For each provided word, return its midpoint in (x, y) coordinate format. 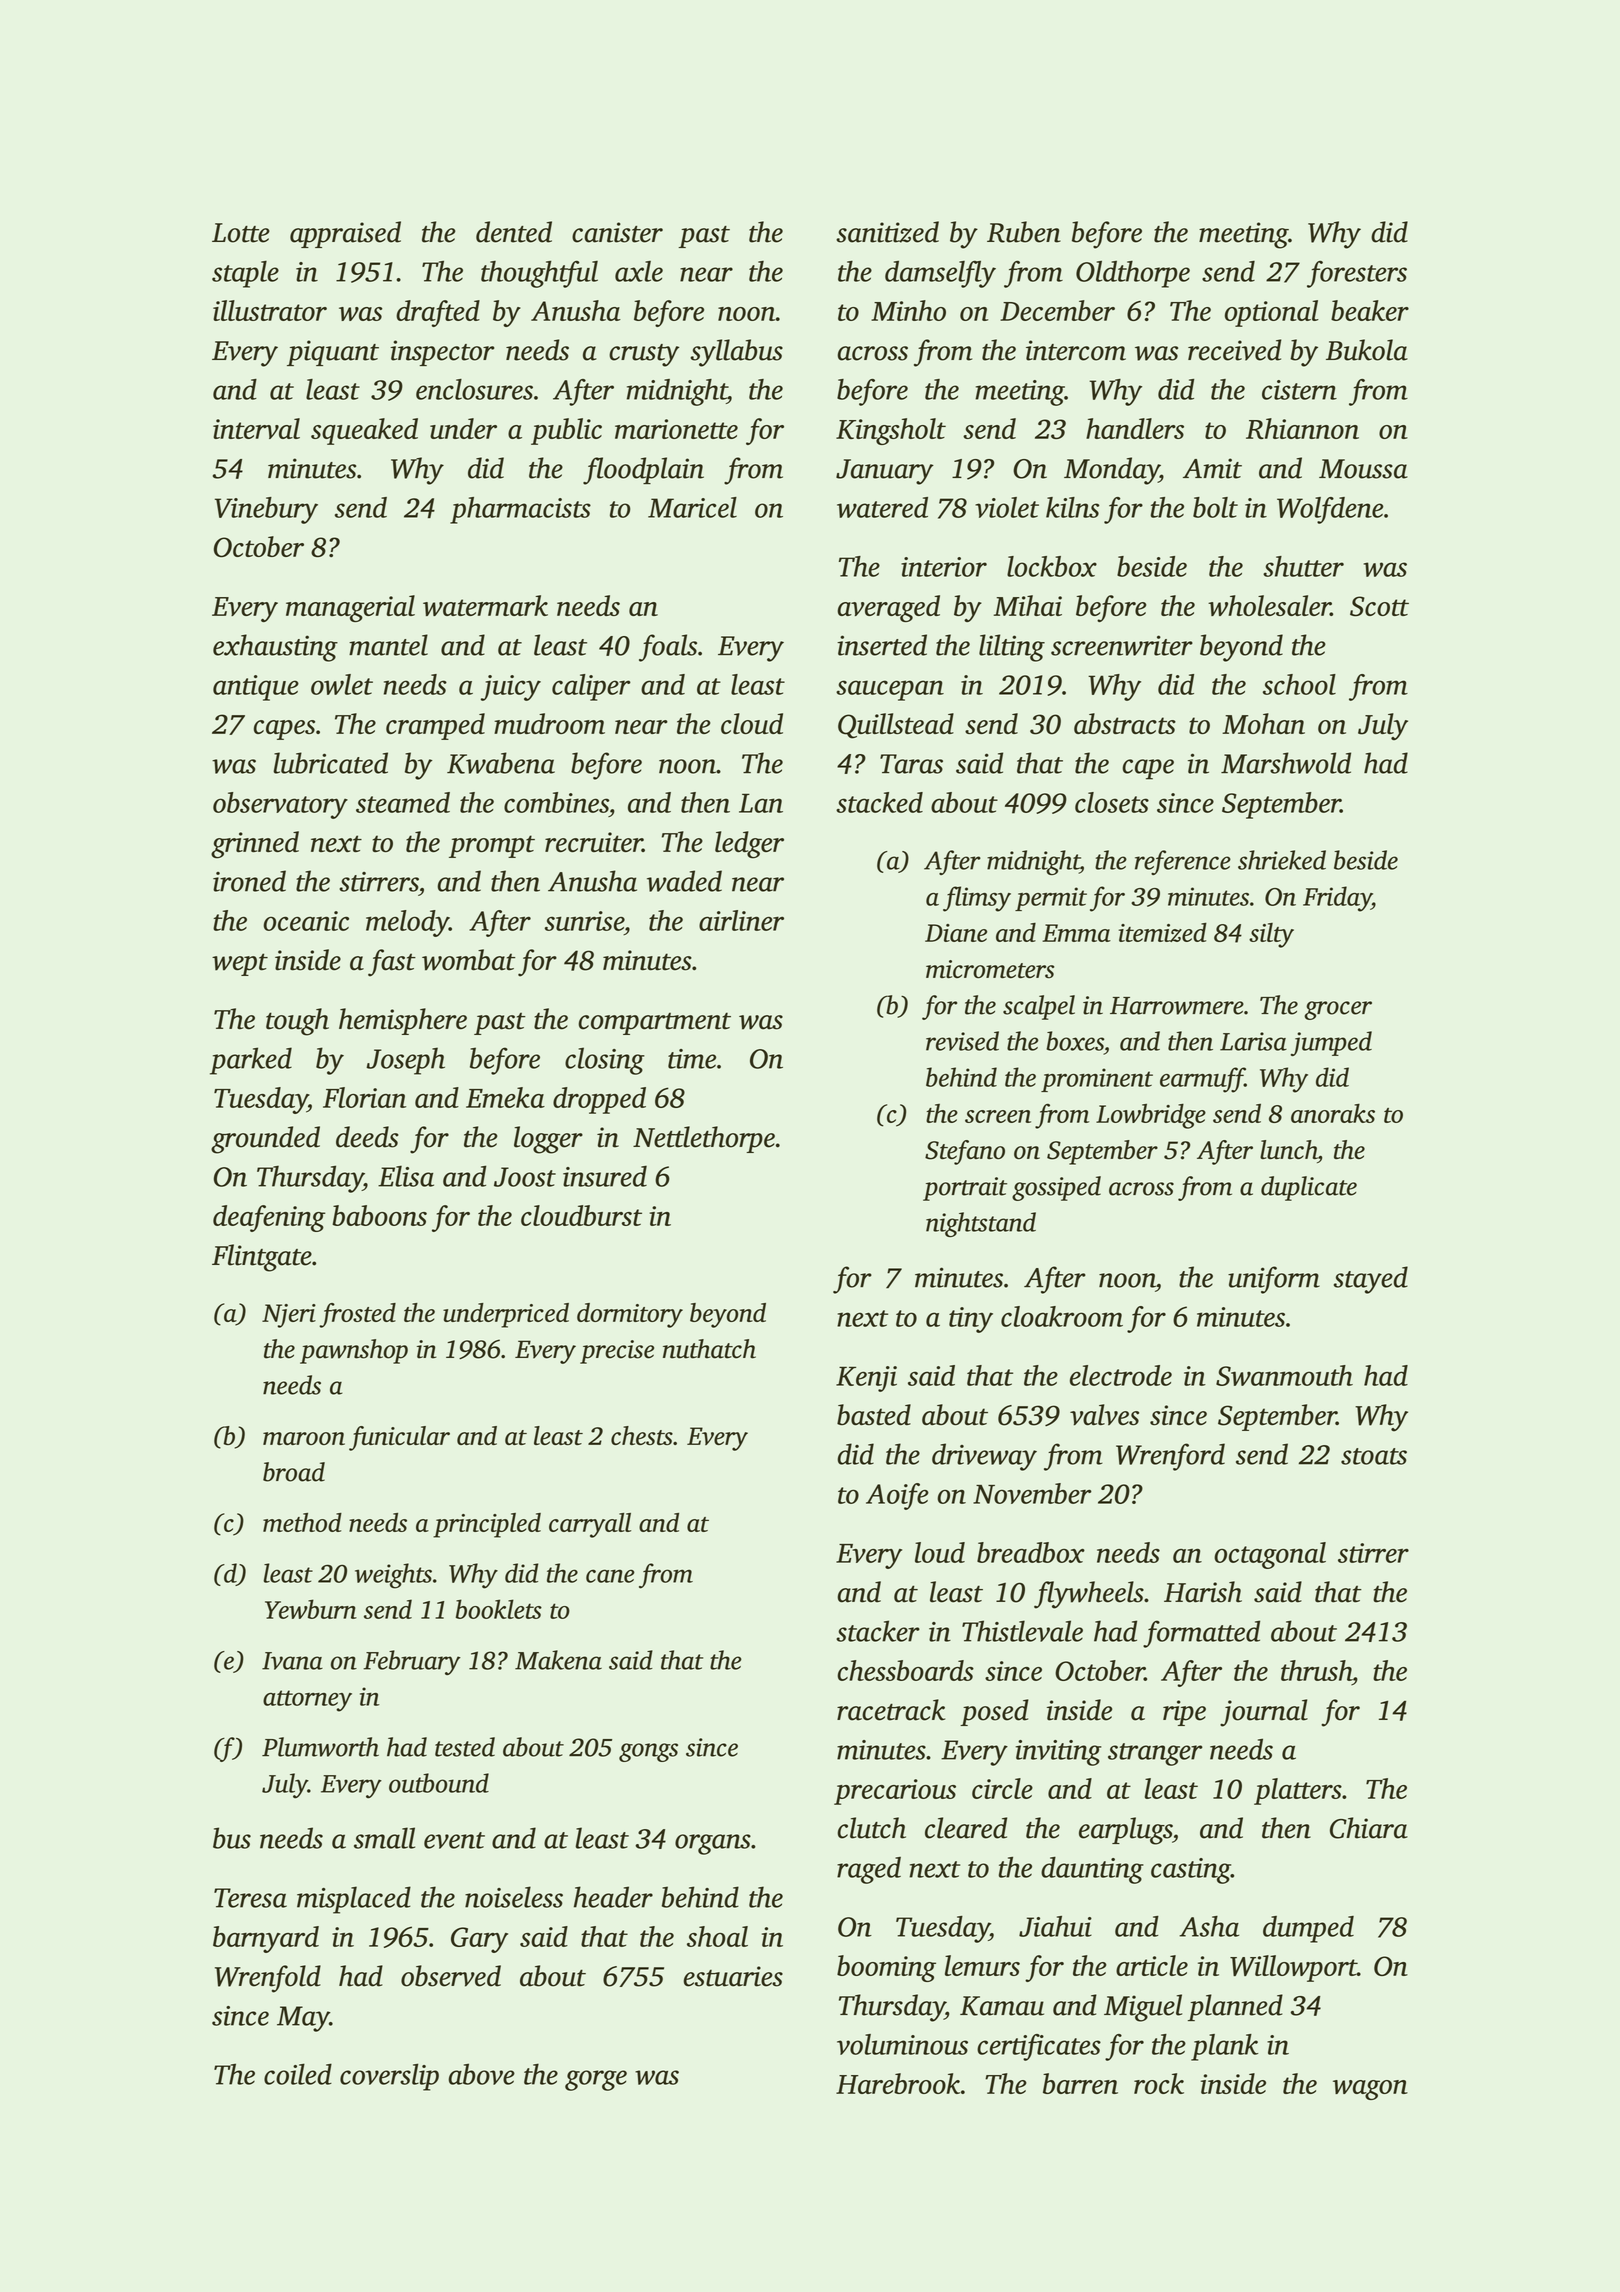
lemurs (982, 1965)
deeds (367, 1137)
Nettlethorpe (704, 1139)
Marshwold (1286, 763)
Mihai (1028, 605)
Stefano (965, 1152)
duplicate (1309, 1188)
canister (617, 232)
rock (1159, 2083)
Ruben (1024, 232)
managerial (350, 608)
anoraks (1333, 1113)
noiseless (514, 1897)
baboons (379, 1215)
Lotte (241, 233)
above (481, 2074)
